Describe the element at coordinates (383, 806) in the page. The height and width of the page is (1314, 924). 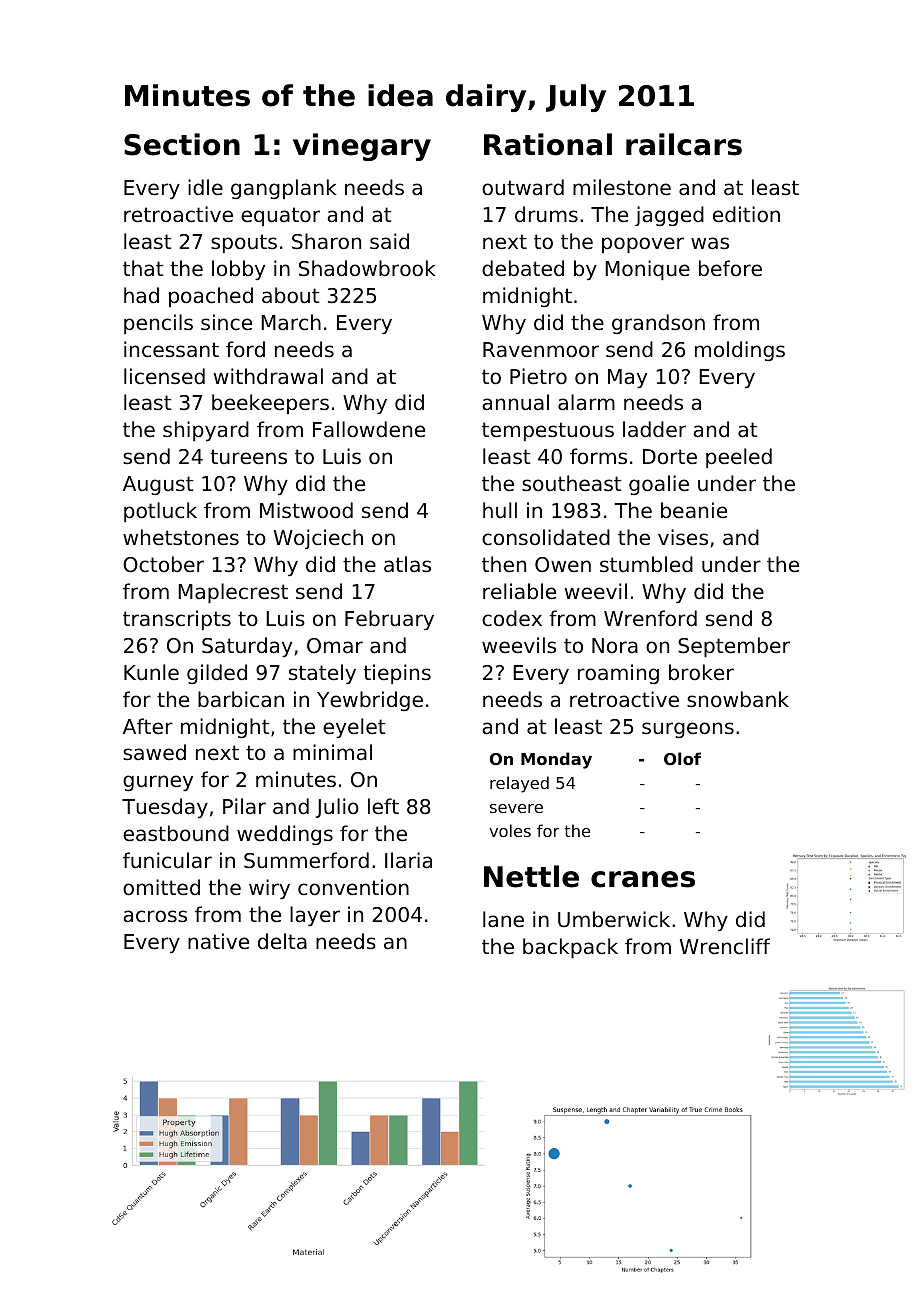
I see `left` at that location.
